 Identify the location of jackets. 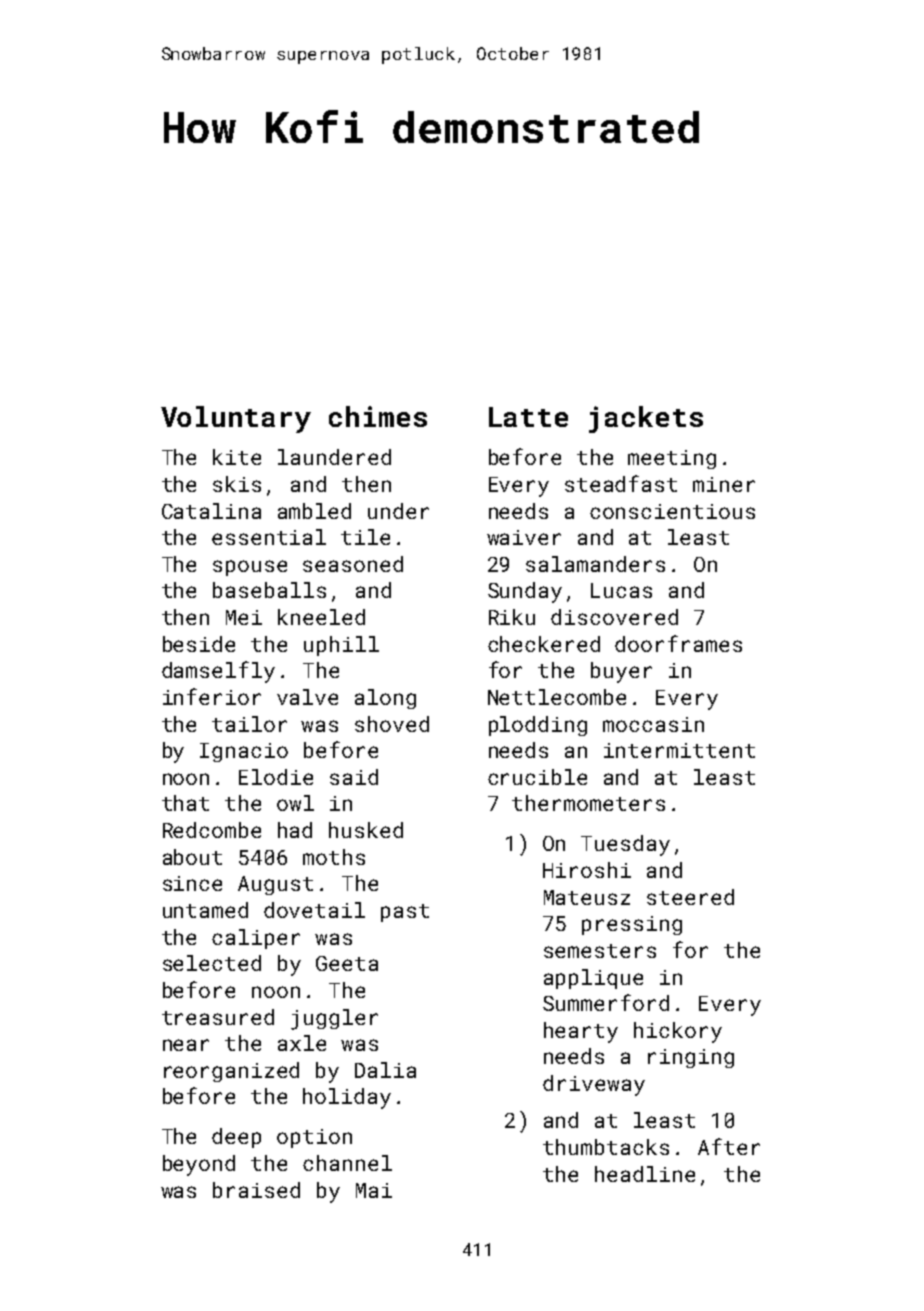
(646, 419).
